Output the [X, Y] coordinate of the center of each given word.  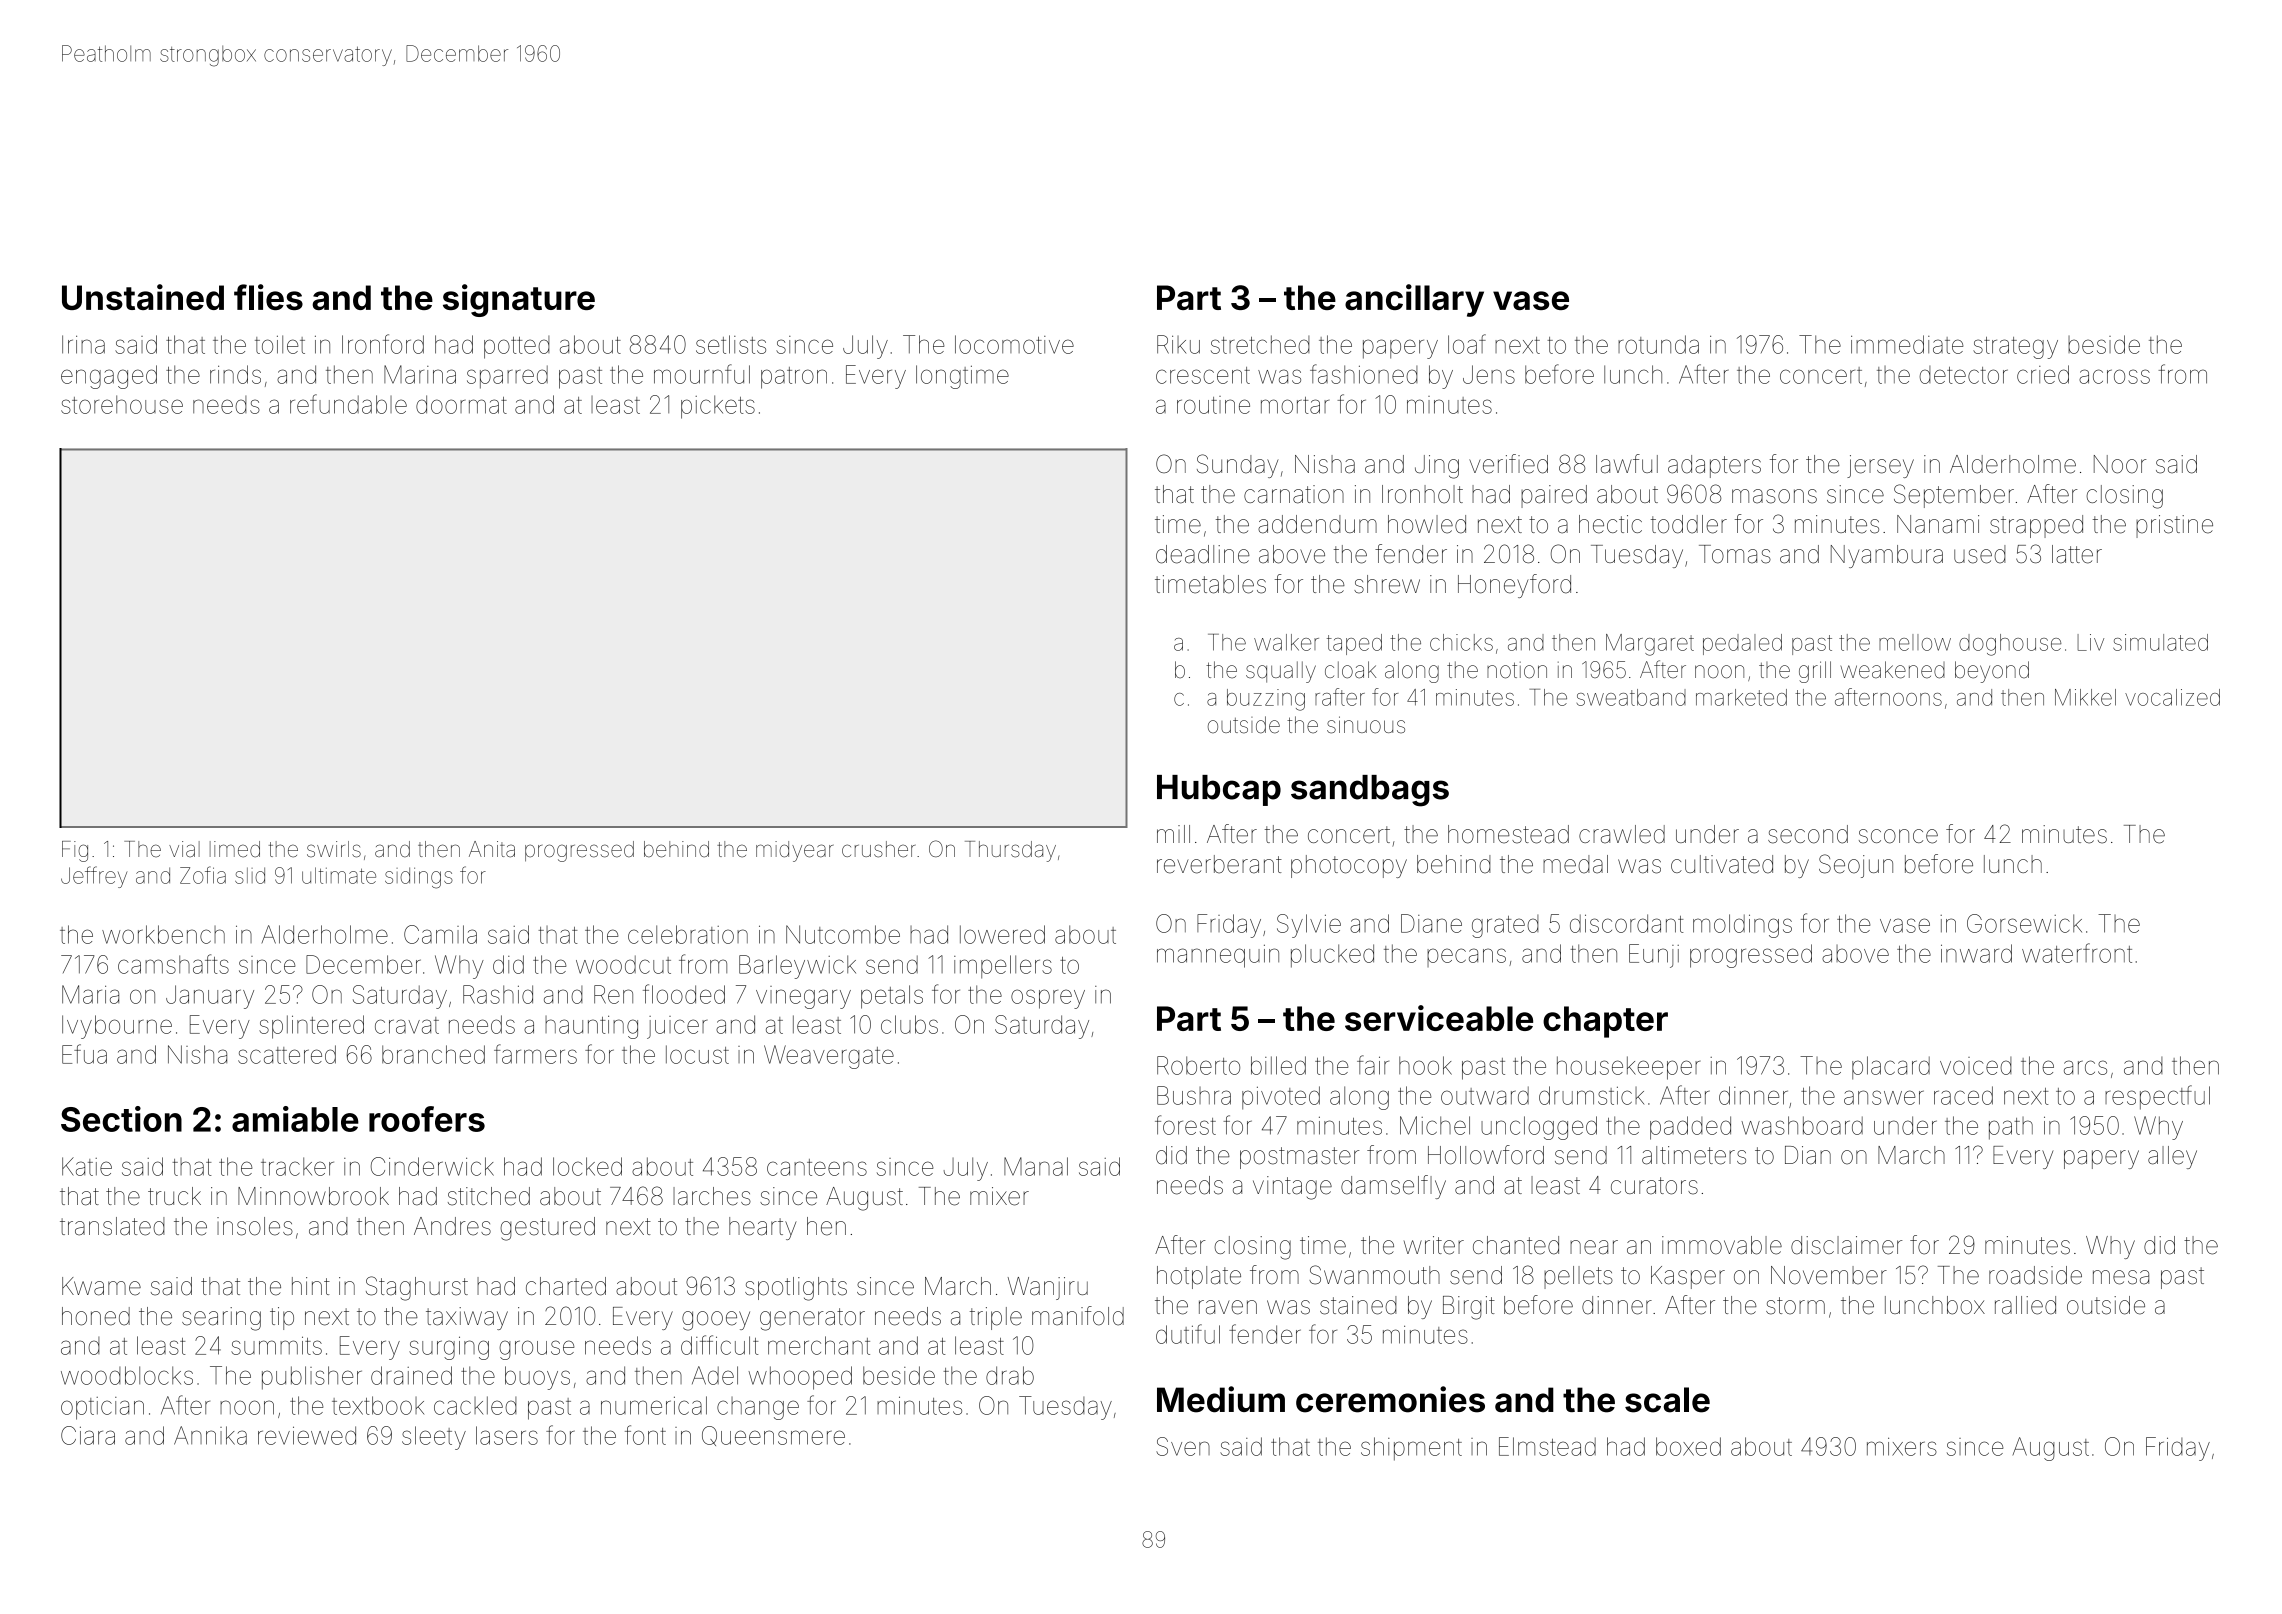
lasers [507, 1435]
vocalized [2172, 697]
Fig [75, 851]
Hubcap [1219, 790]
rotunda [1658, 344]
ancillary [1414, 300]
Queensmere [773, 1436]
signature [519, 300]
